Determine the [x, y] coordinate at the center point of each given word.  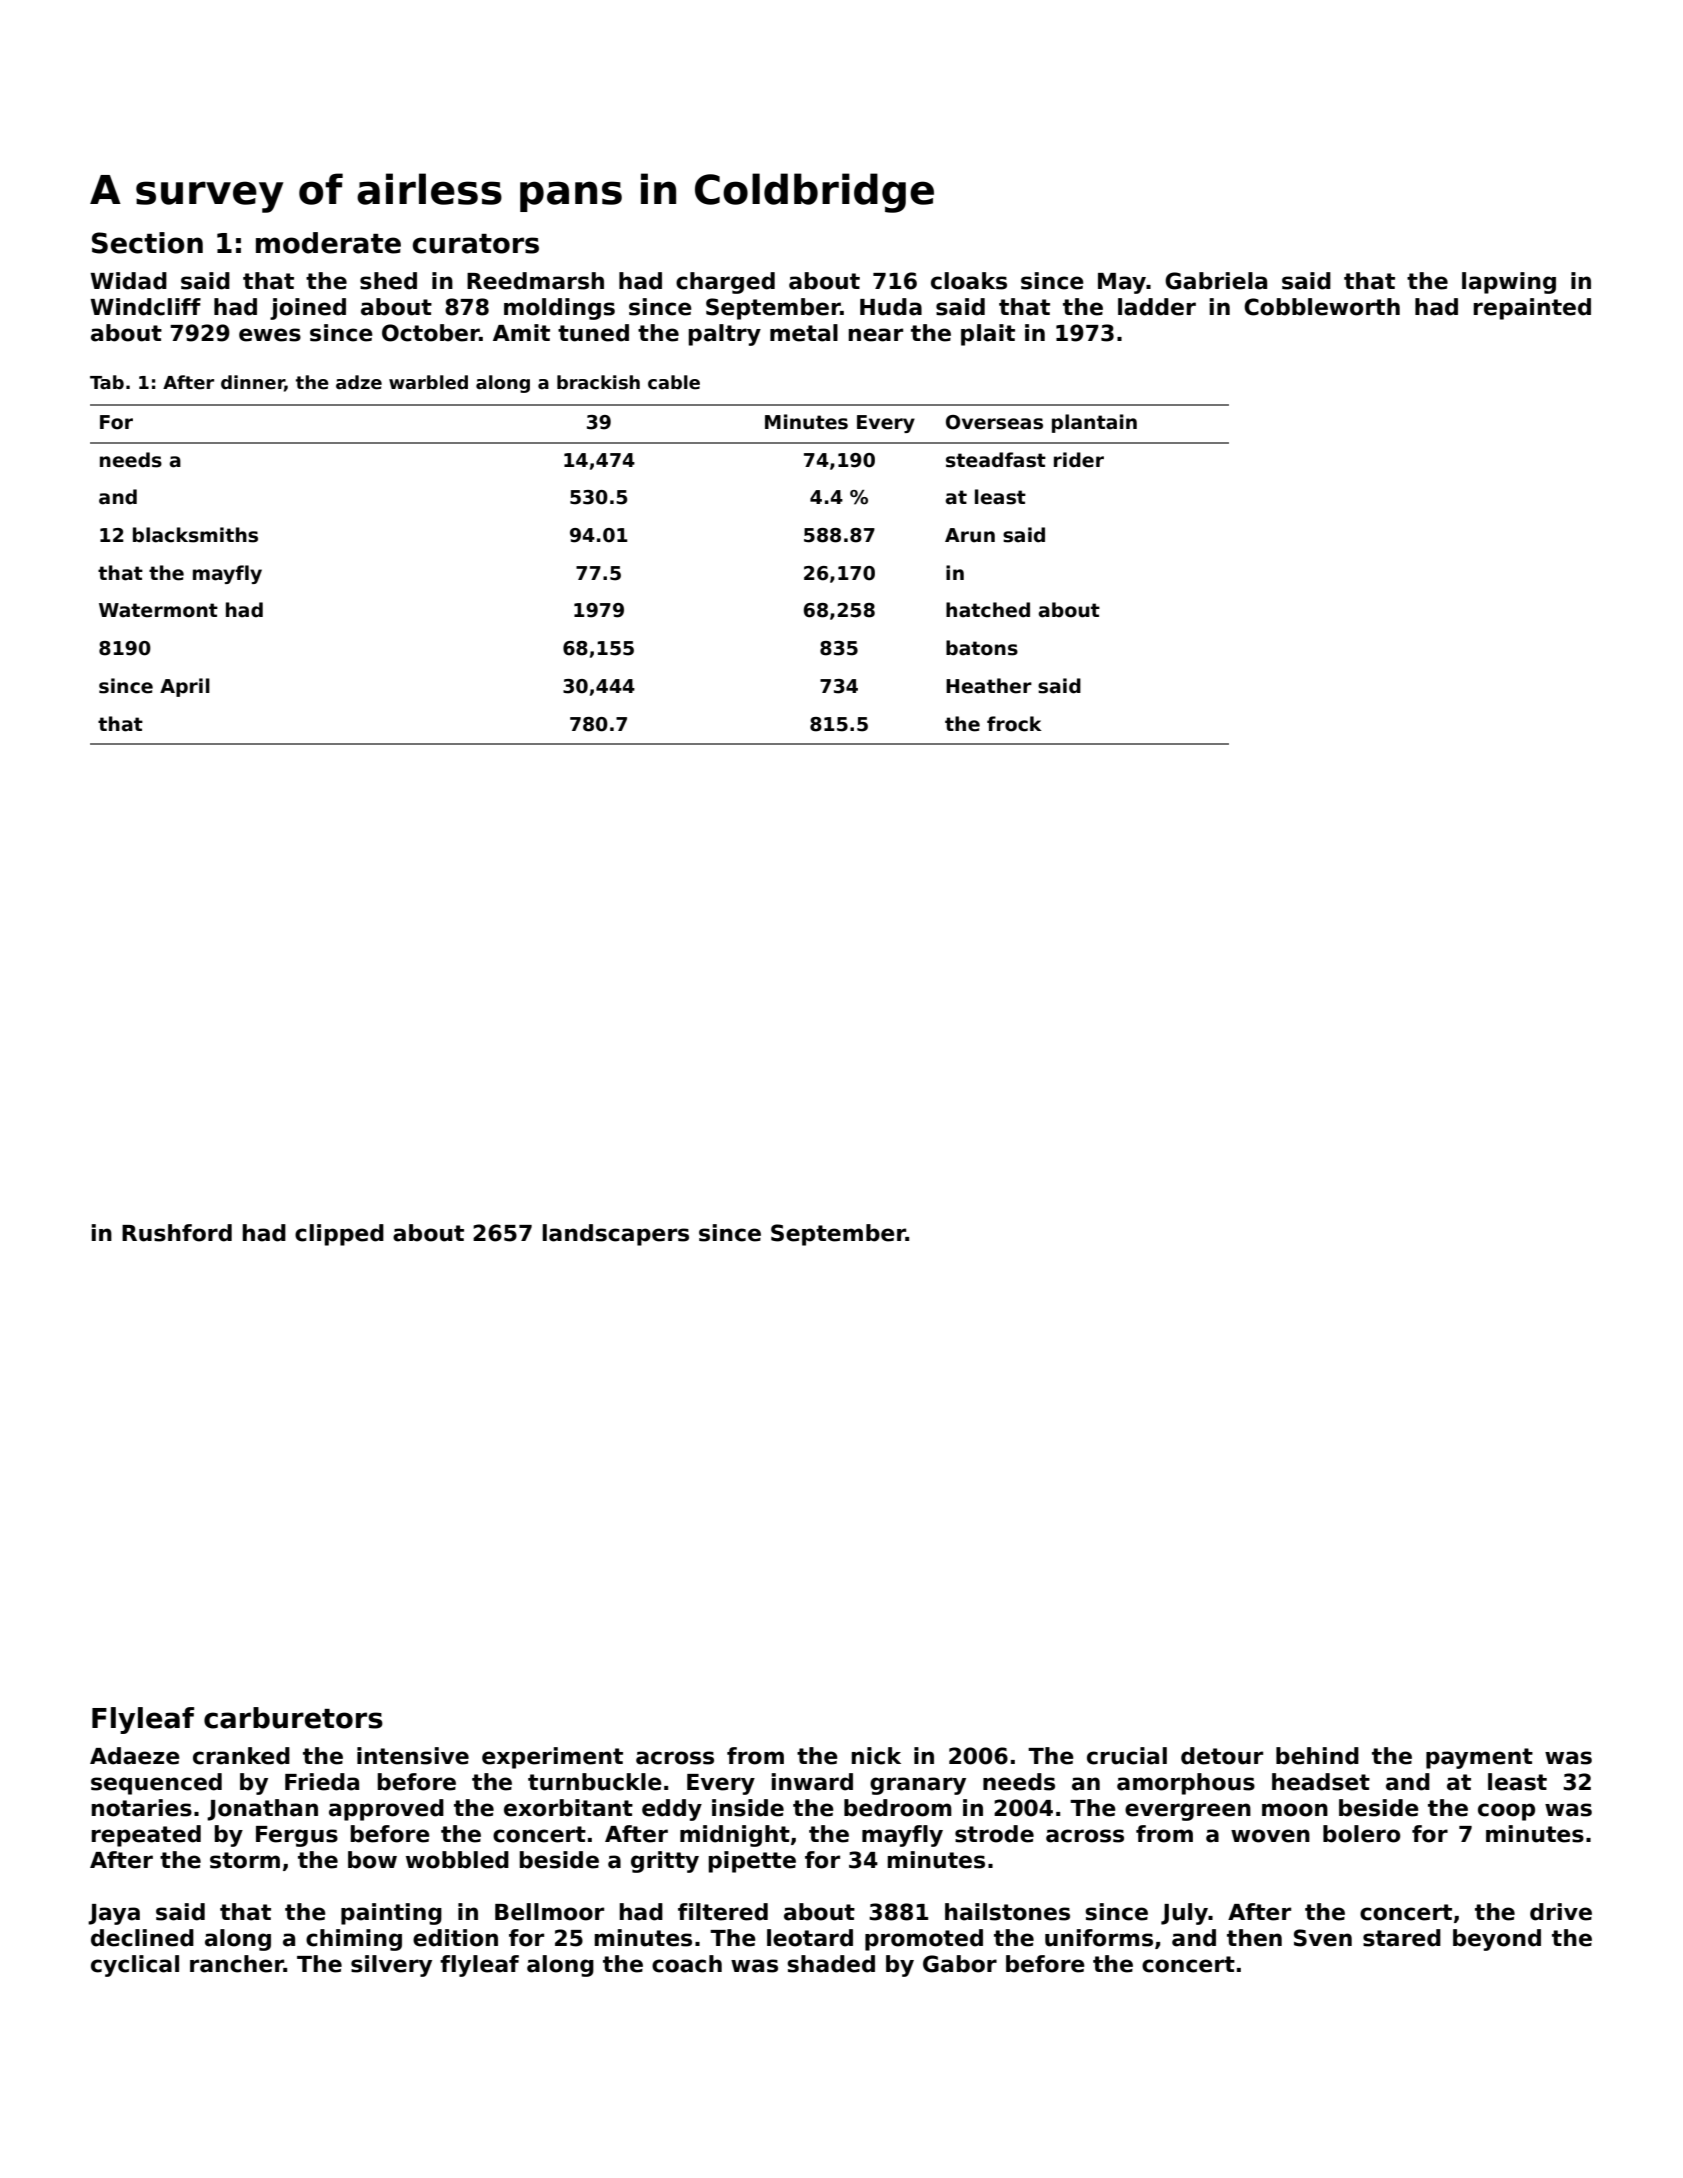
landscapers [616, 1235]
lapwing [1509, 283]
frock [1014, 724]
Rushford [177, 1233]
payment [1479, 1758]
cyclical [135, 1966]
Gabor [960, 1964]
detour [1222, 1756]
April [185, 687]
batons [982, 648]
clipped [339, 1235]
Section [147, 243]
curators [476, 244]
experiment [552, 1758]
